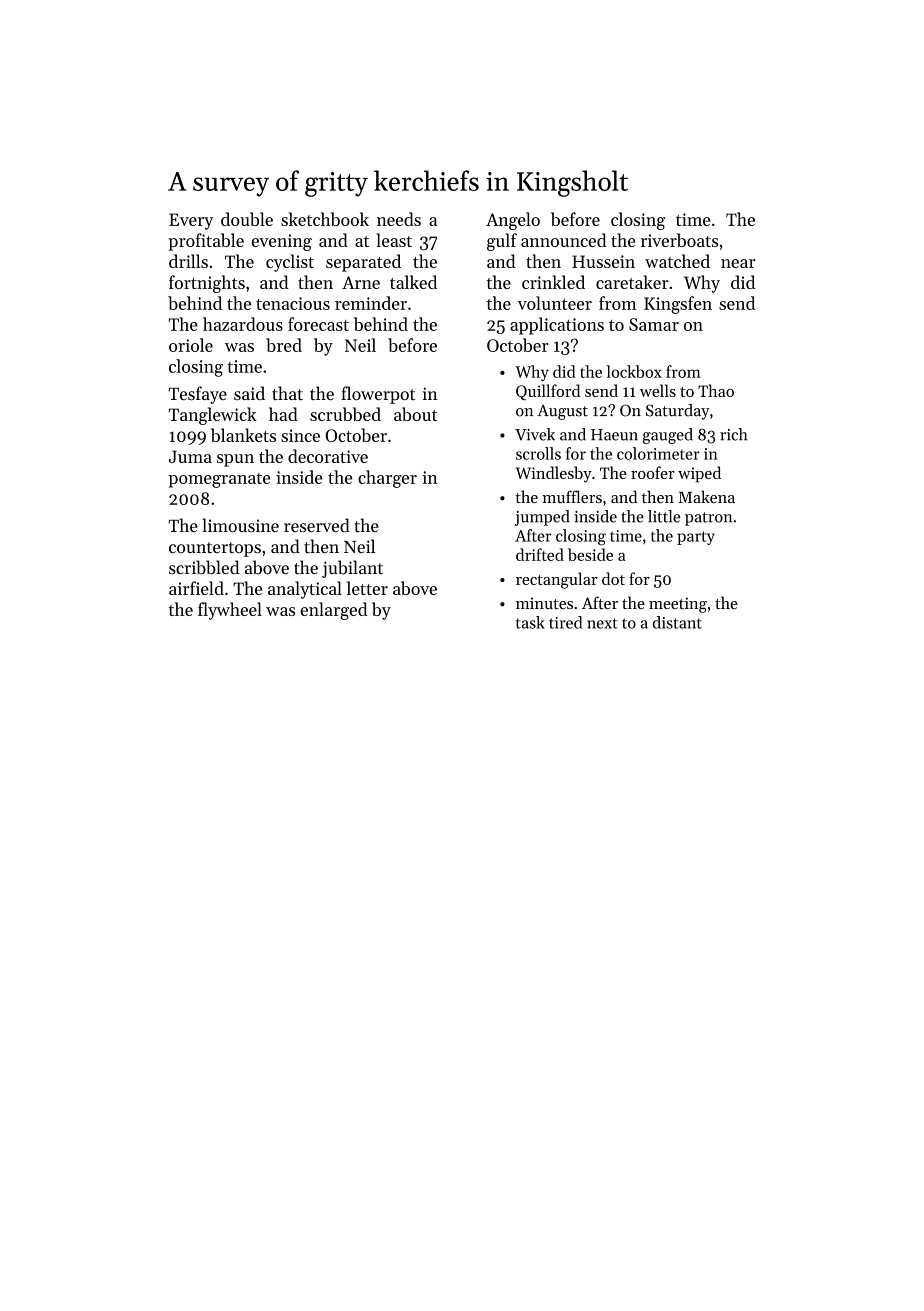  I want to click on enlarged, so click(334, 611).
